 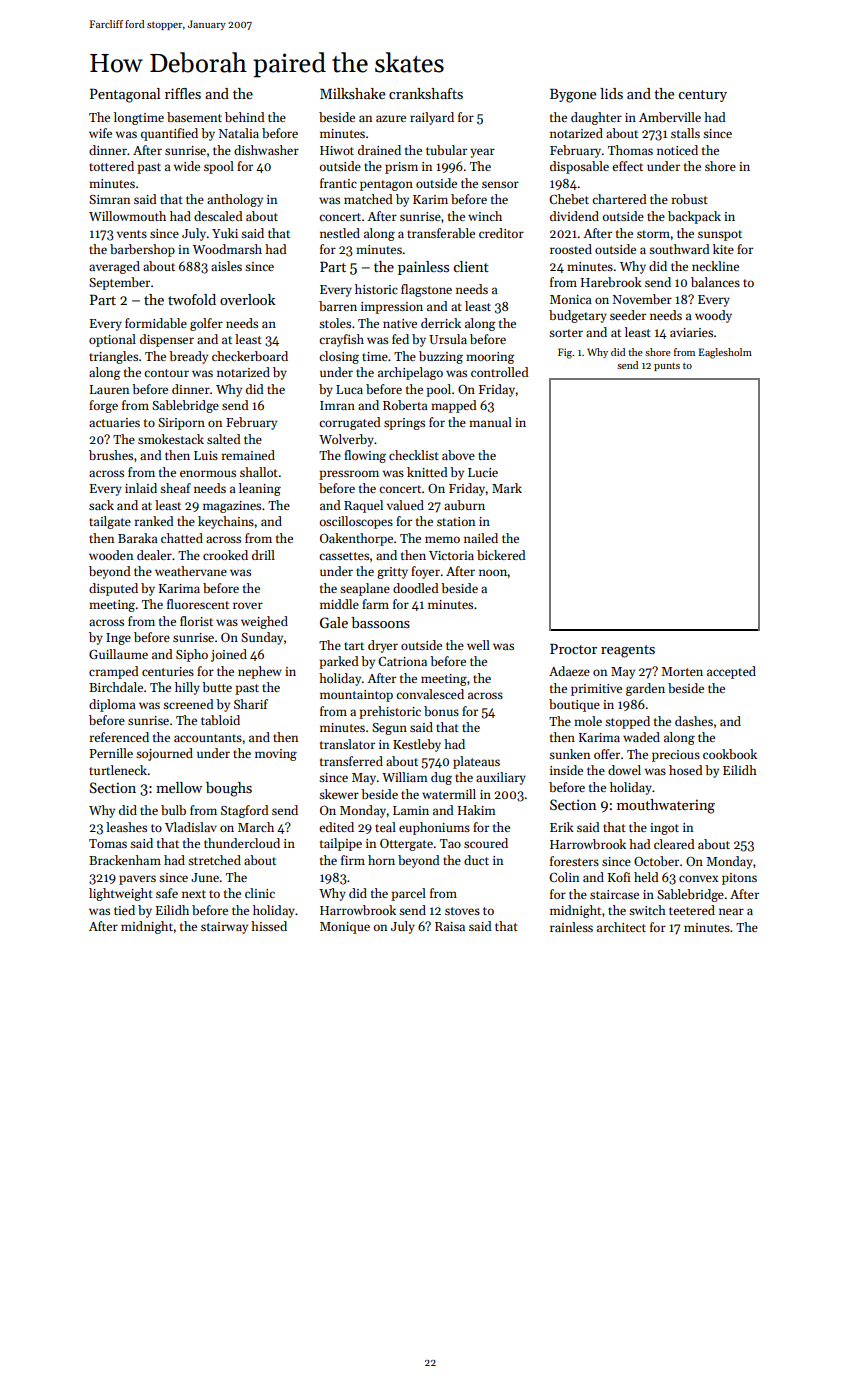 What do you see at coordinates (493, 572) in the image?
I see `noon` at bounding box center [493, 572].
